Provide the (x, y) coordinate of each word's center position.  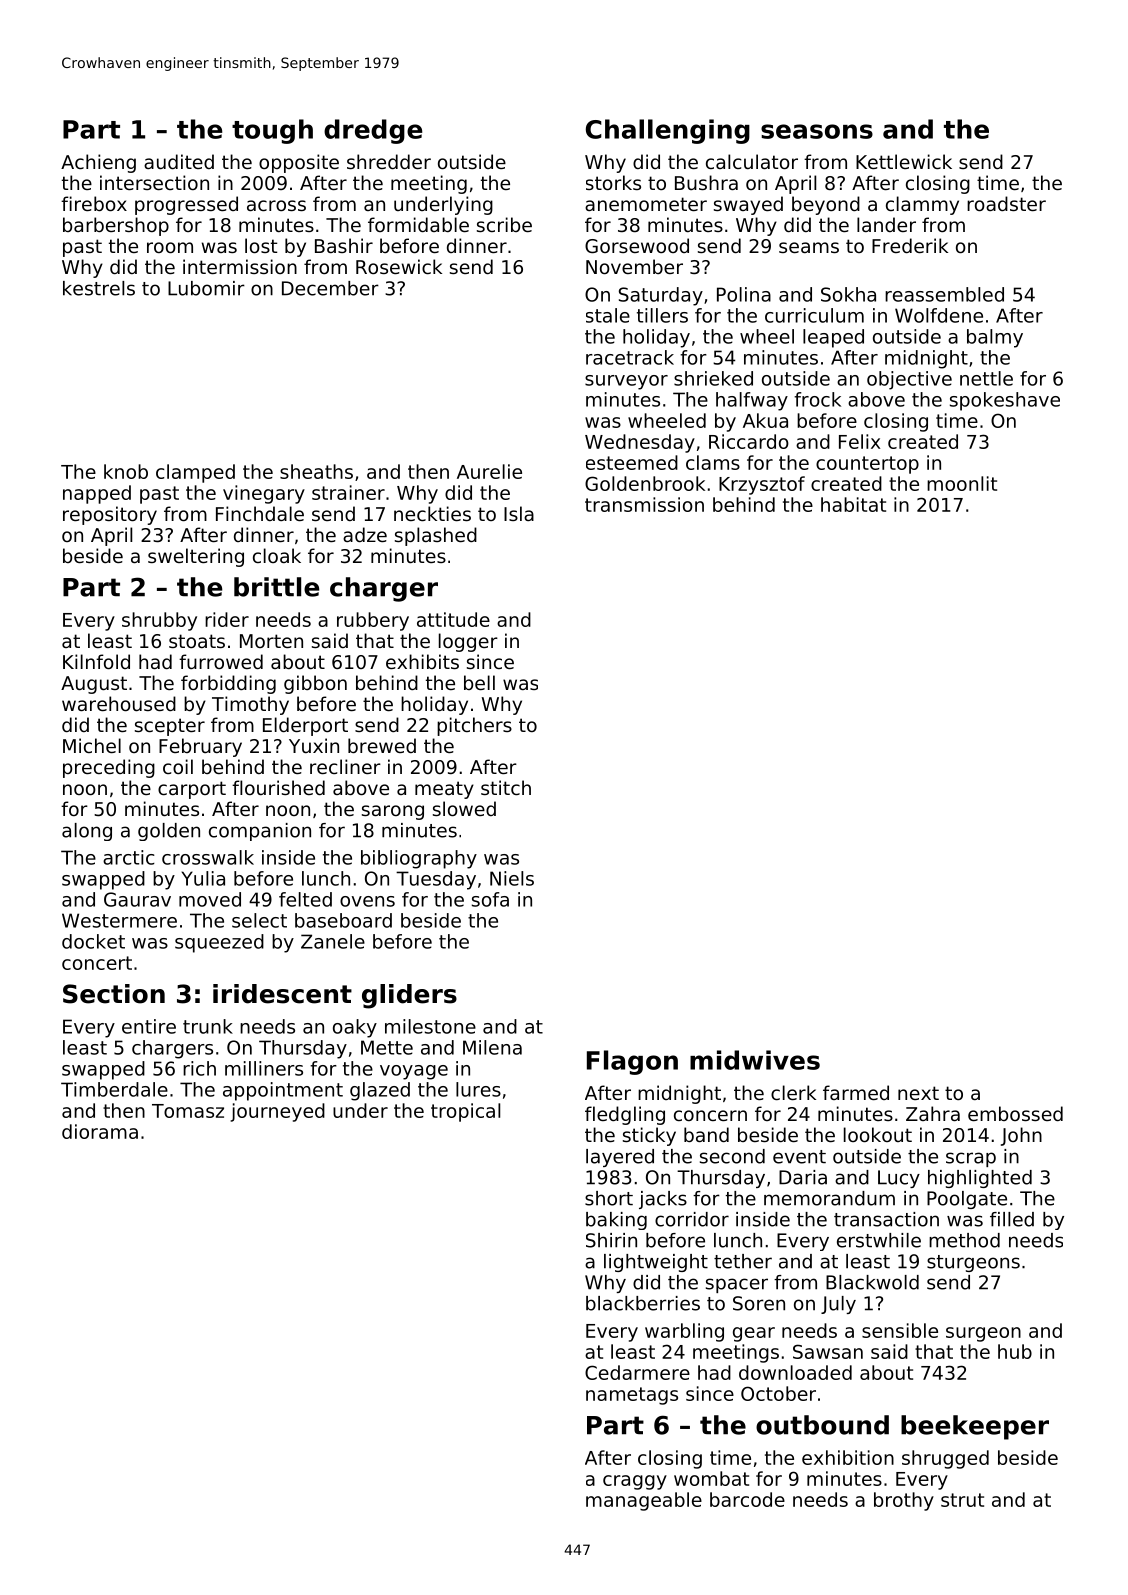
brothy (904, 1501)
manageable (644, 1501)
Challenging (668, 131)
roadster (1006, 203)
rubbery (373, 621)
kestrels (99, 288)
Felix (859, 441)
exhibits (422, 661)
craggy (635, 1482)
